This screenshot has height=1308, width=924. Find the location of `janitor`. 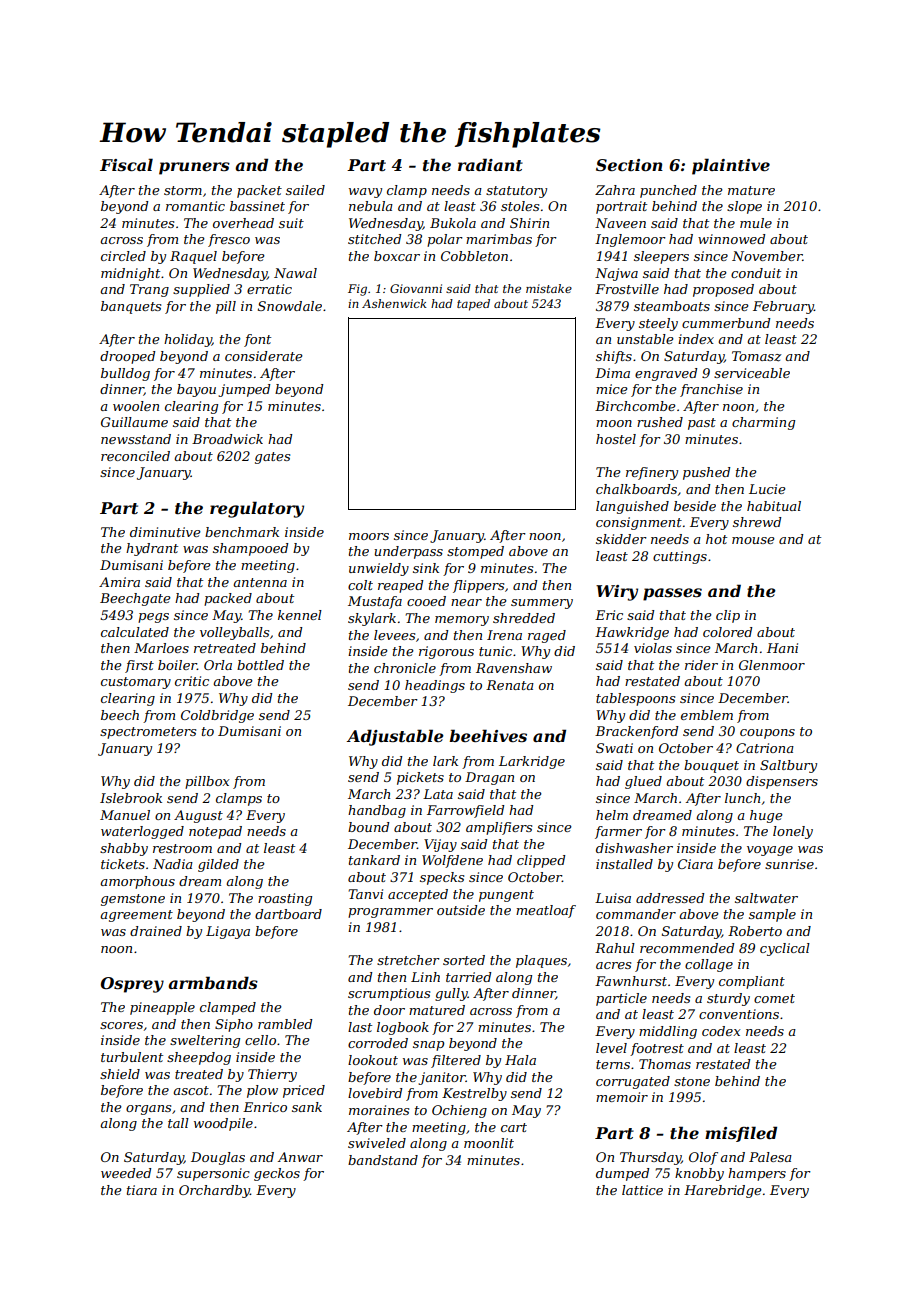

janitor is located at coordinates (442, 1078).
